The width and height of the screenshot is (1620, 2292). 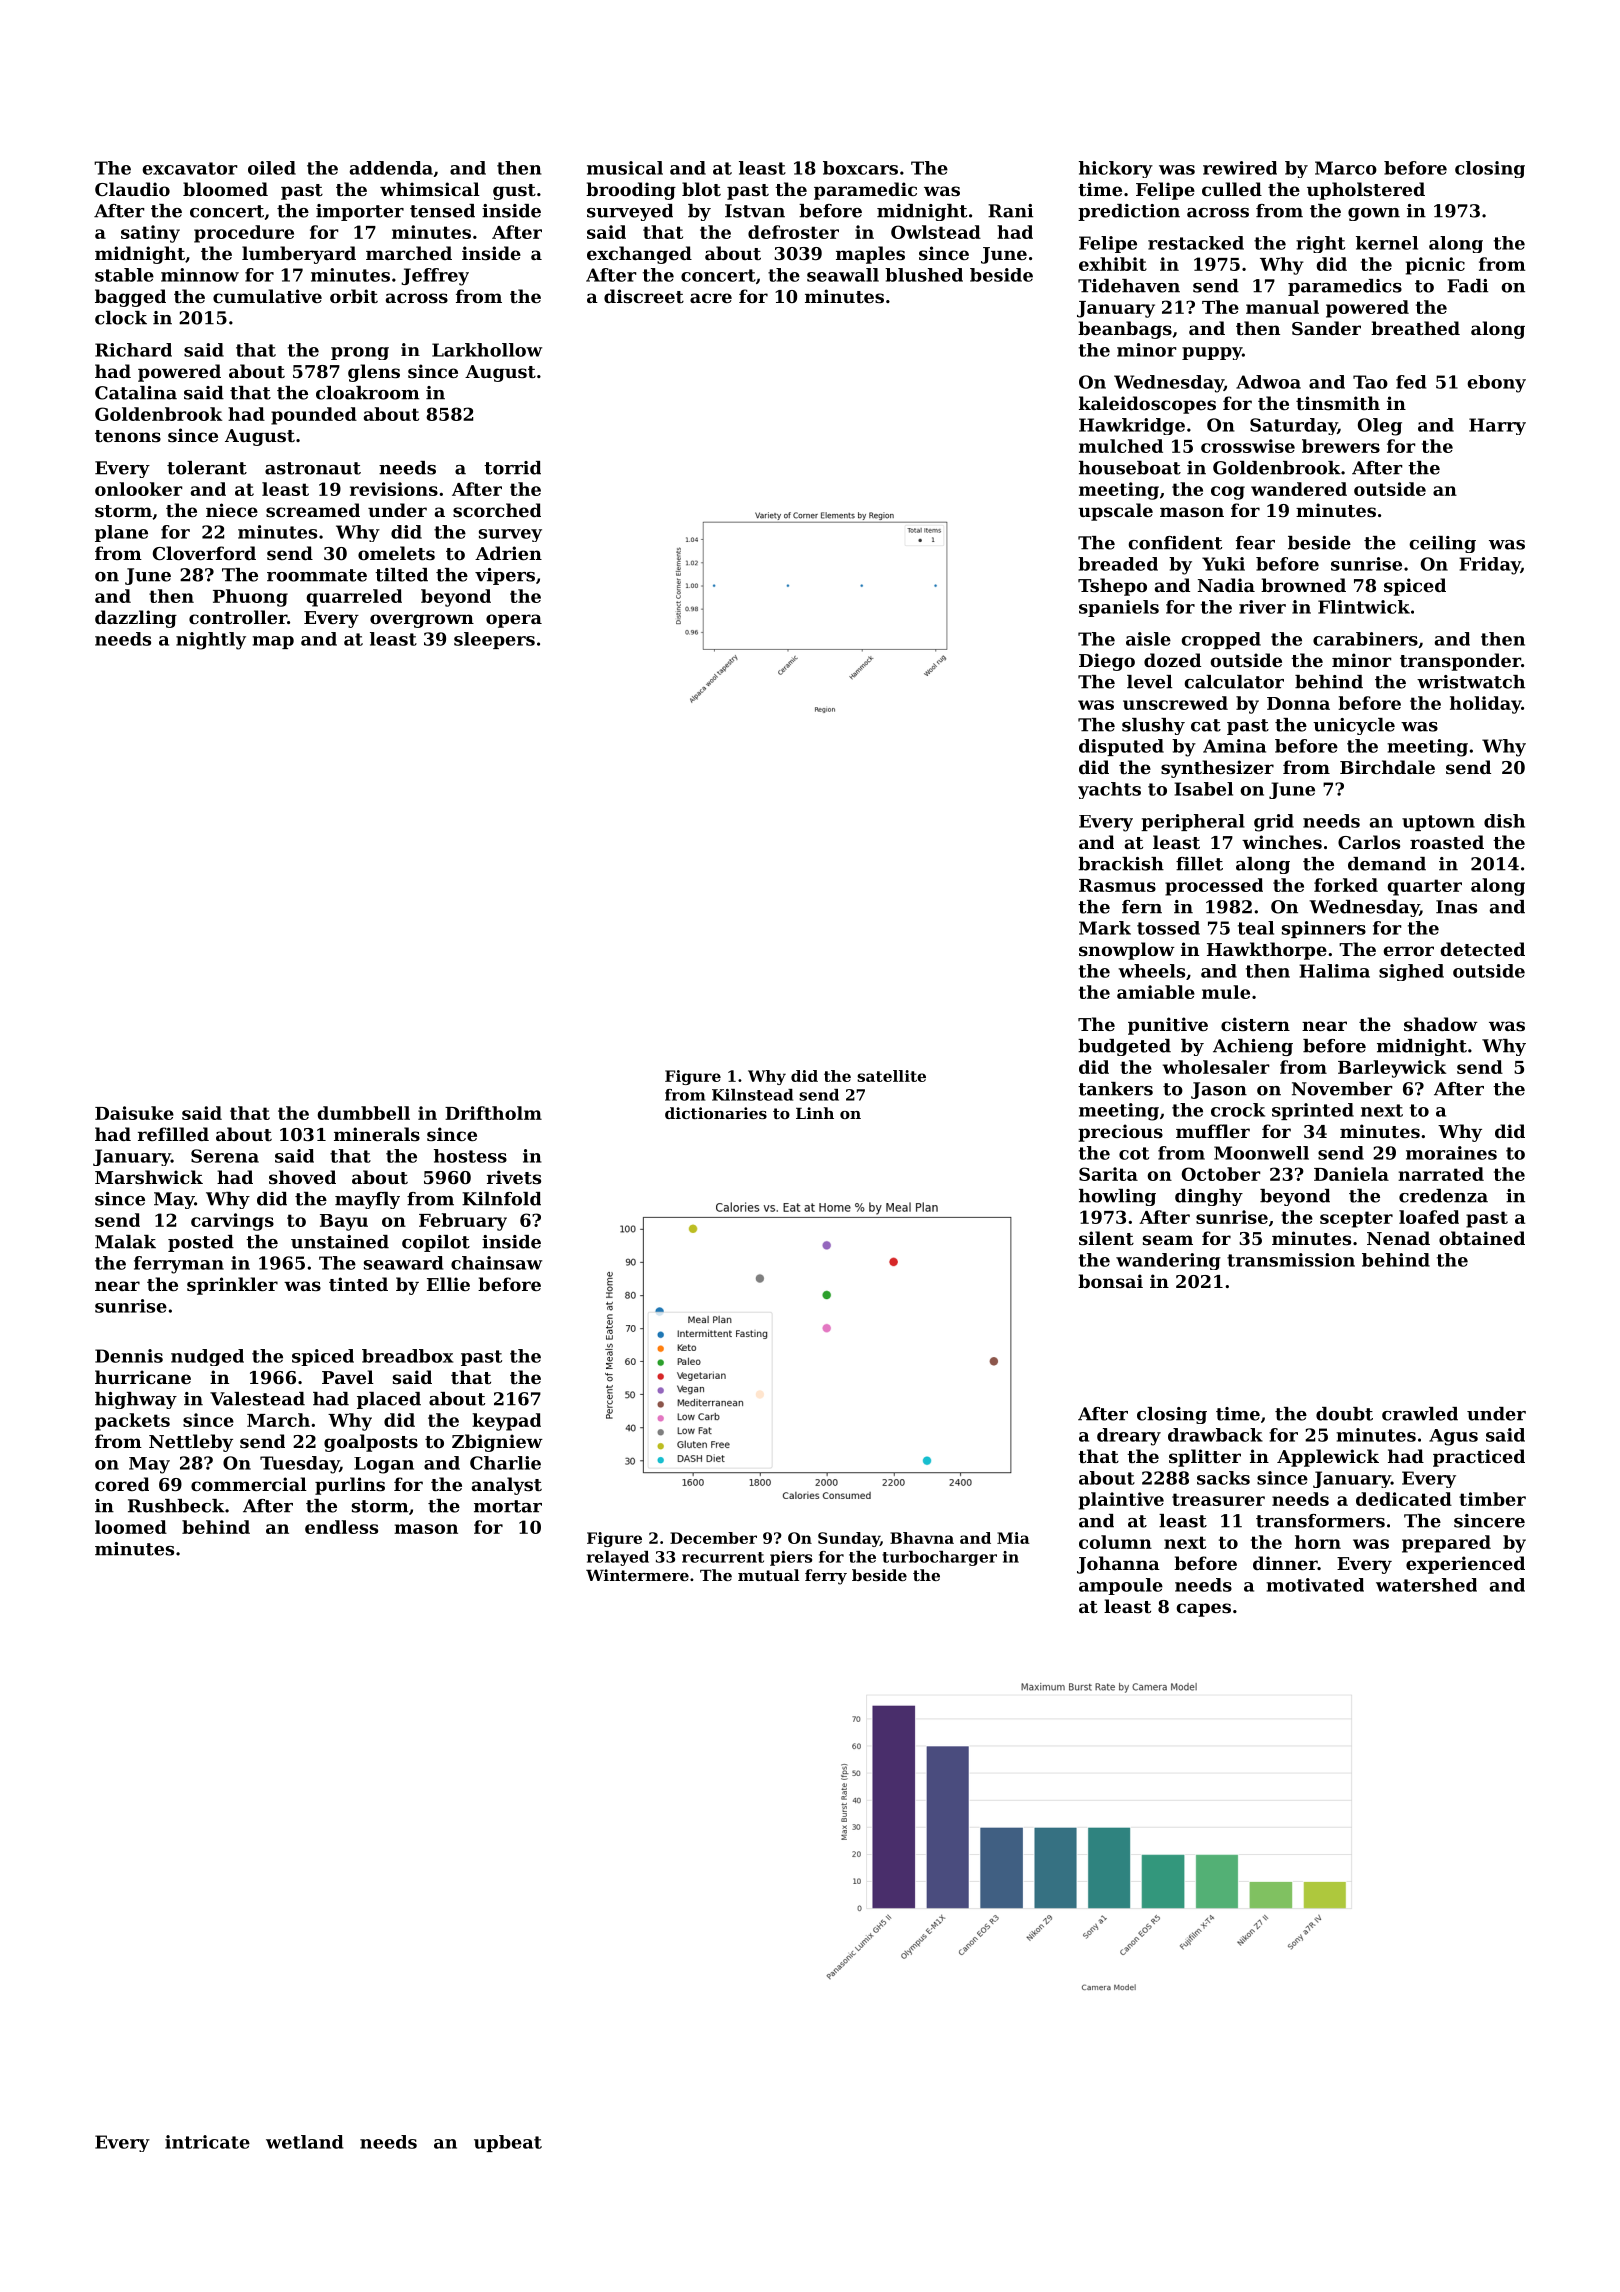 I want to click on boxcars, so click(x=860, y=168).
